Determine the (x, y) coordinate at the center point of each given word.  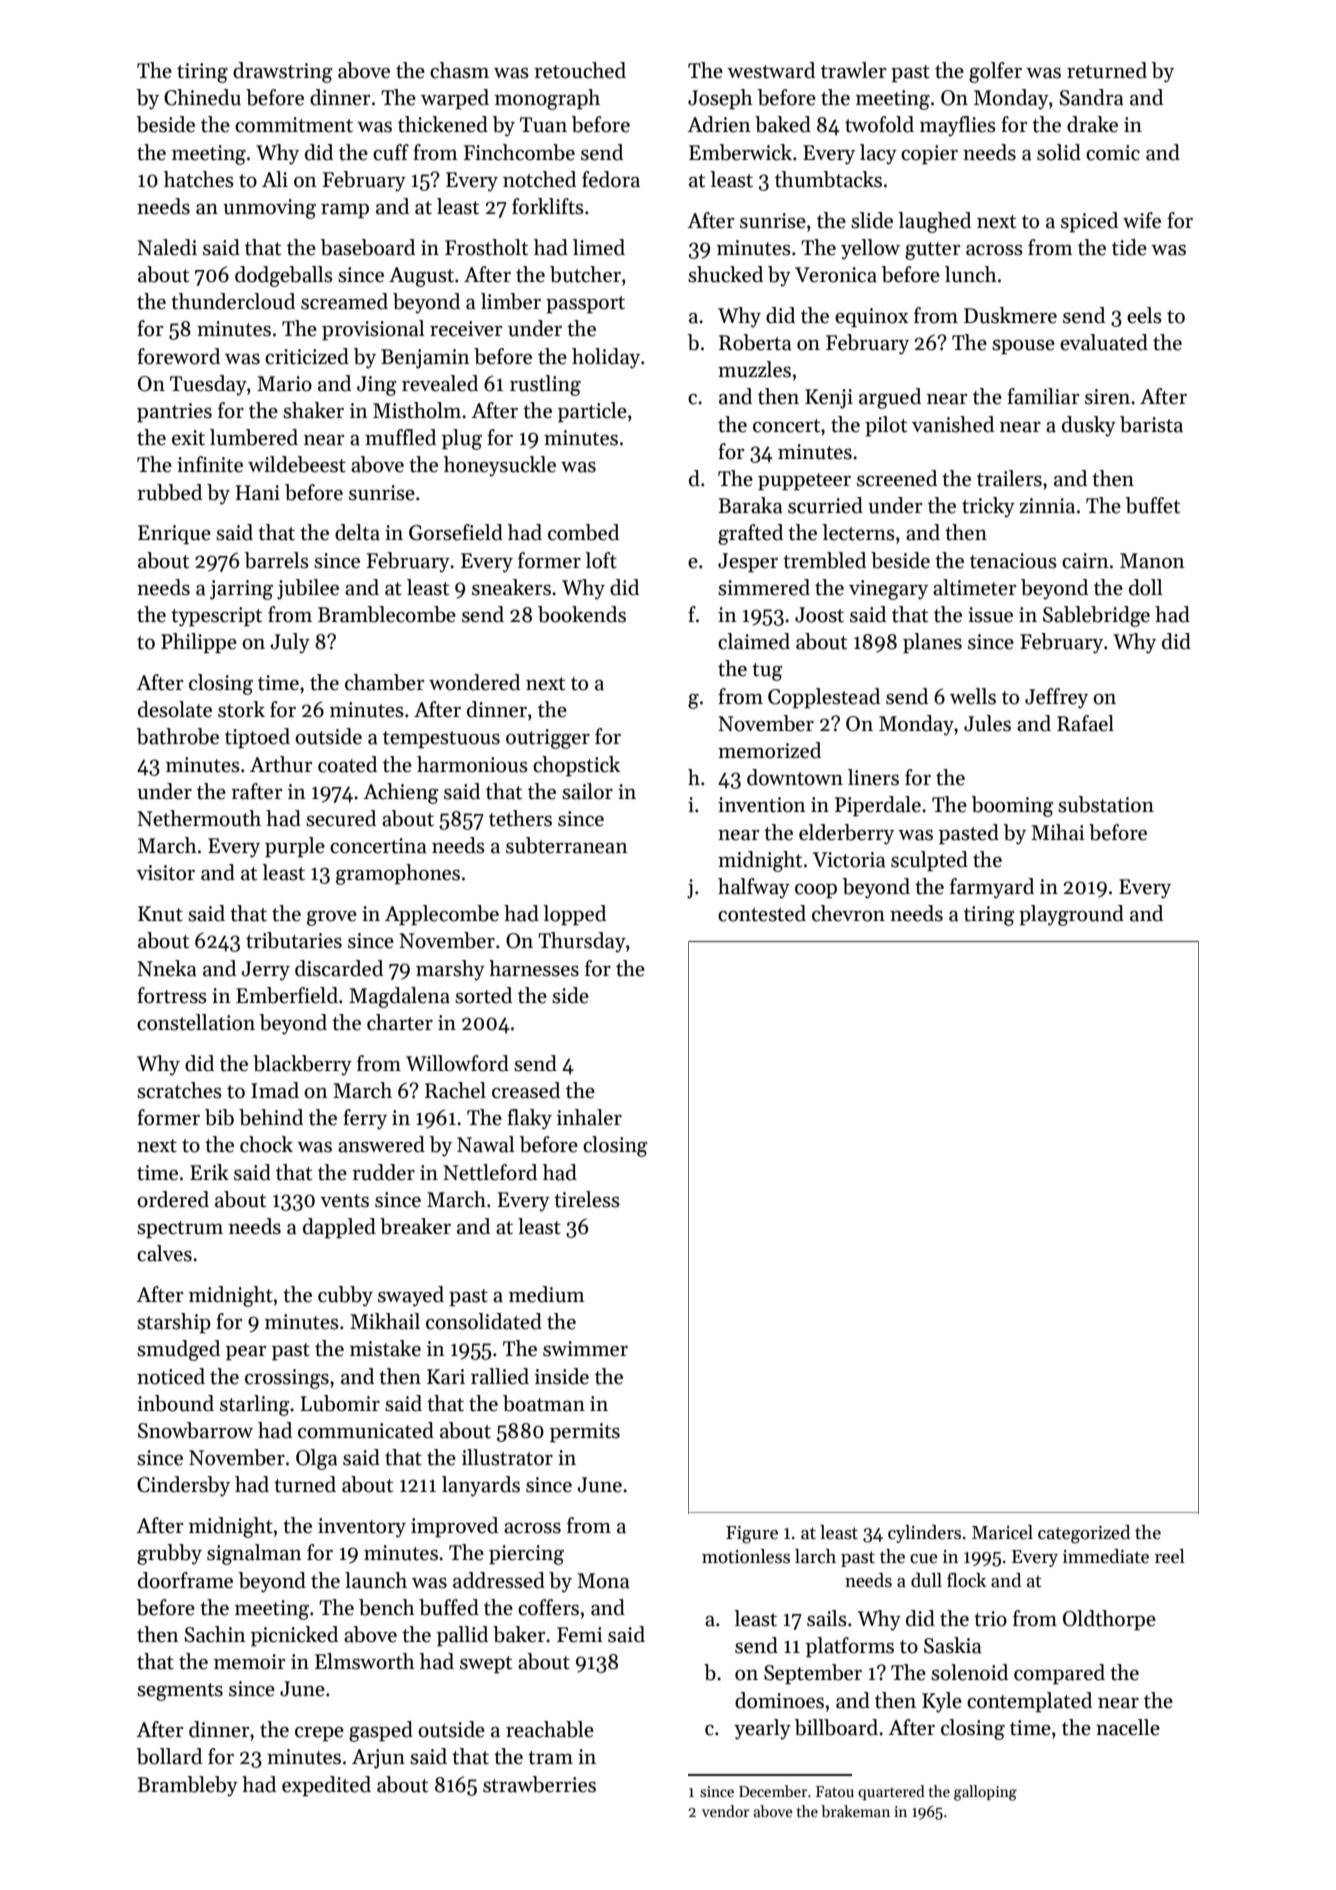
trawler (854, 70)
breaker (415, 1226)
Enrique (174, 535)
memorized (769, 750)
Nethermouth (199, 818)
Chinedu (202, 97)
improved (454, 1527)
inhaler (589, 1117)
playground (1071, 915)
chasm (459, 70)
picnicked (294, 1636)
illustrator (507, 1457)
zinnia (1047, 506)
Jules (987, 723)
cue (924, 1559)
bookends (582, 614)
